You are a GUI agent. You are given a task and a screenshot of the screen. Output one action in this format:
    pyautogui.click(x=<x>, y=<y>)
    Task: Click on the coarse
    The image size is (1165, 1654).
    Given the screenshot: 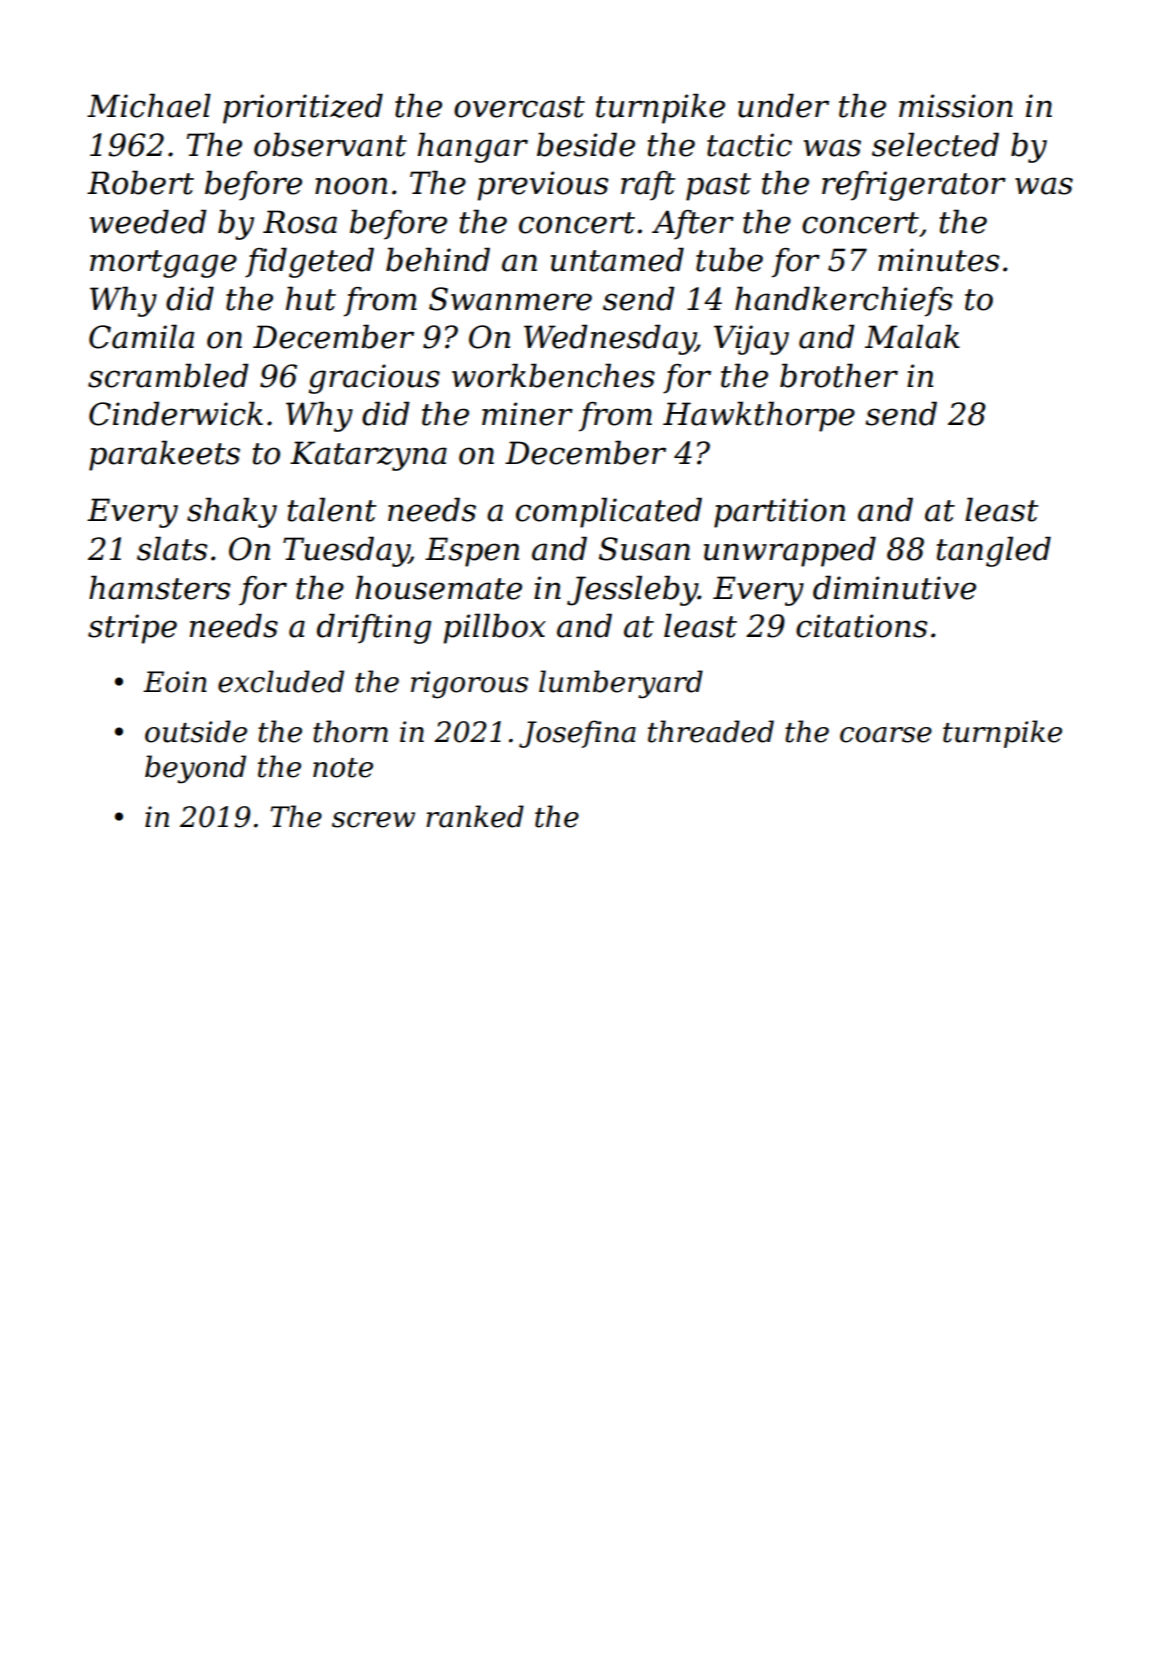 What is the action you would take?
    pyautogui.click(x=886, y=735)
